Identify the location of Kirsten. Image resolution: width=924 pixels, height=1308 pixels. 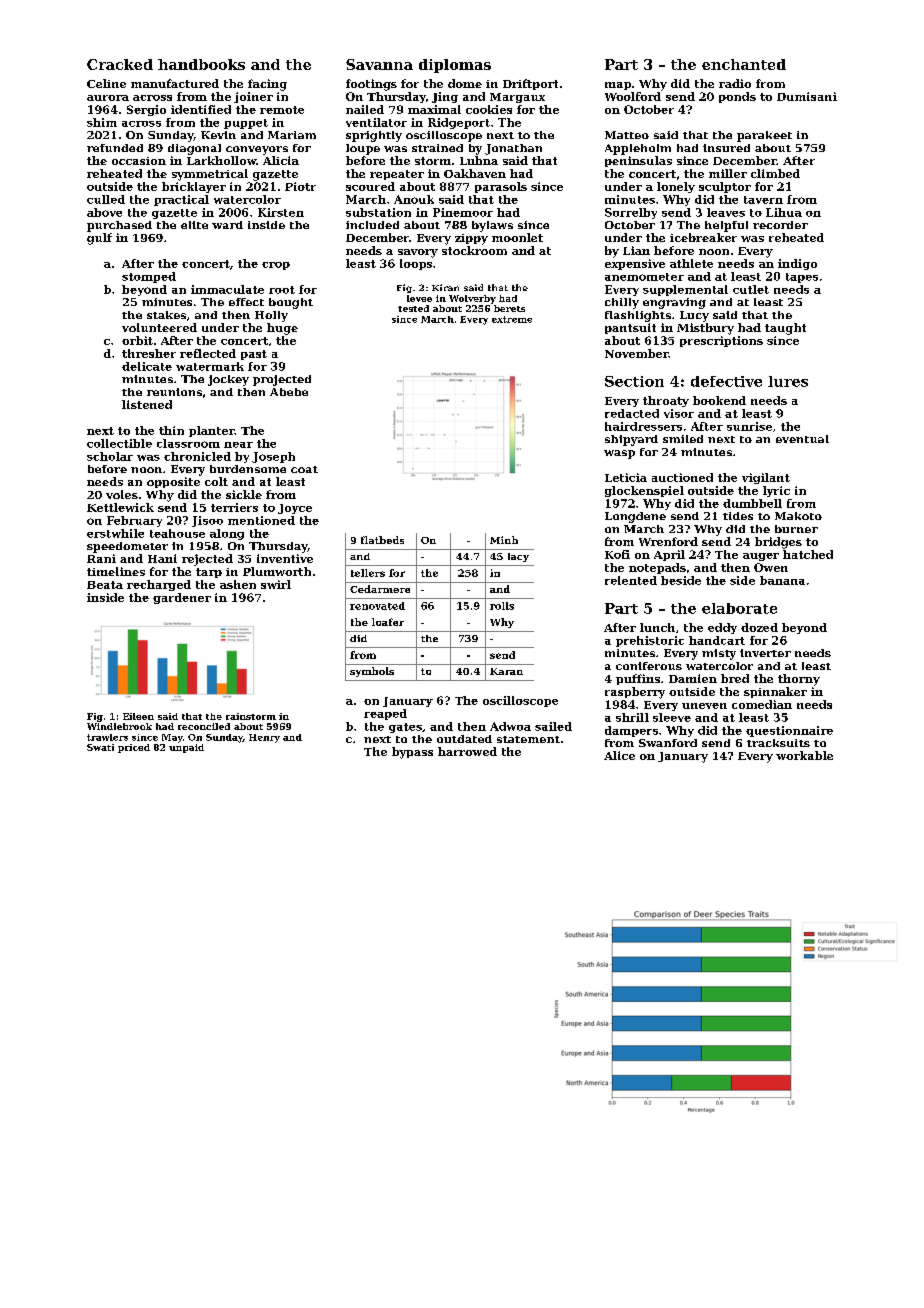
(281, 212).
